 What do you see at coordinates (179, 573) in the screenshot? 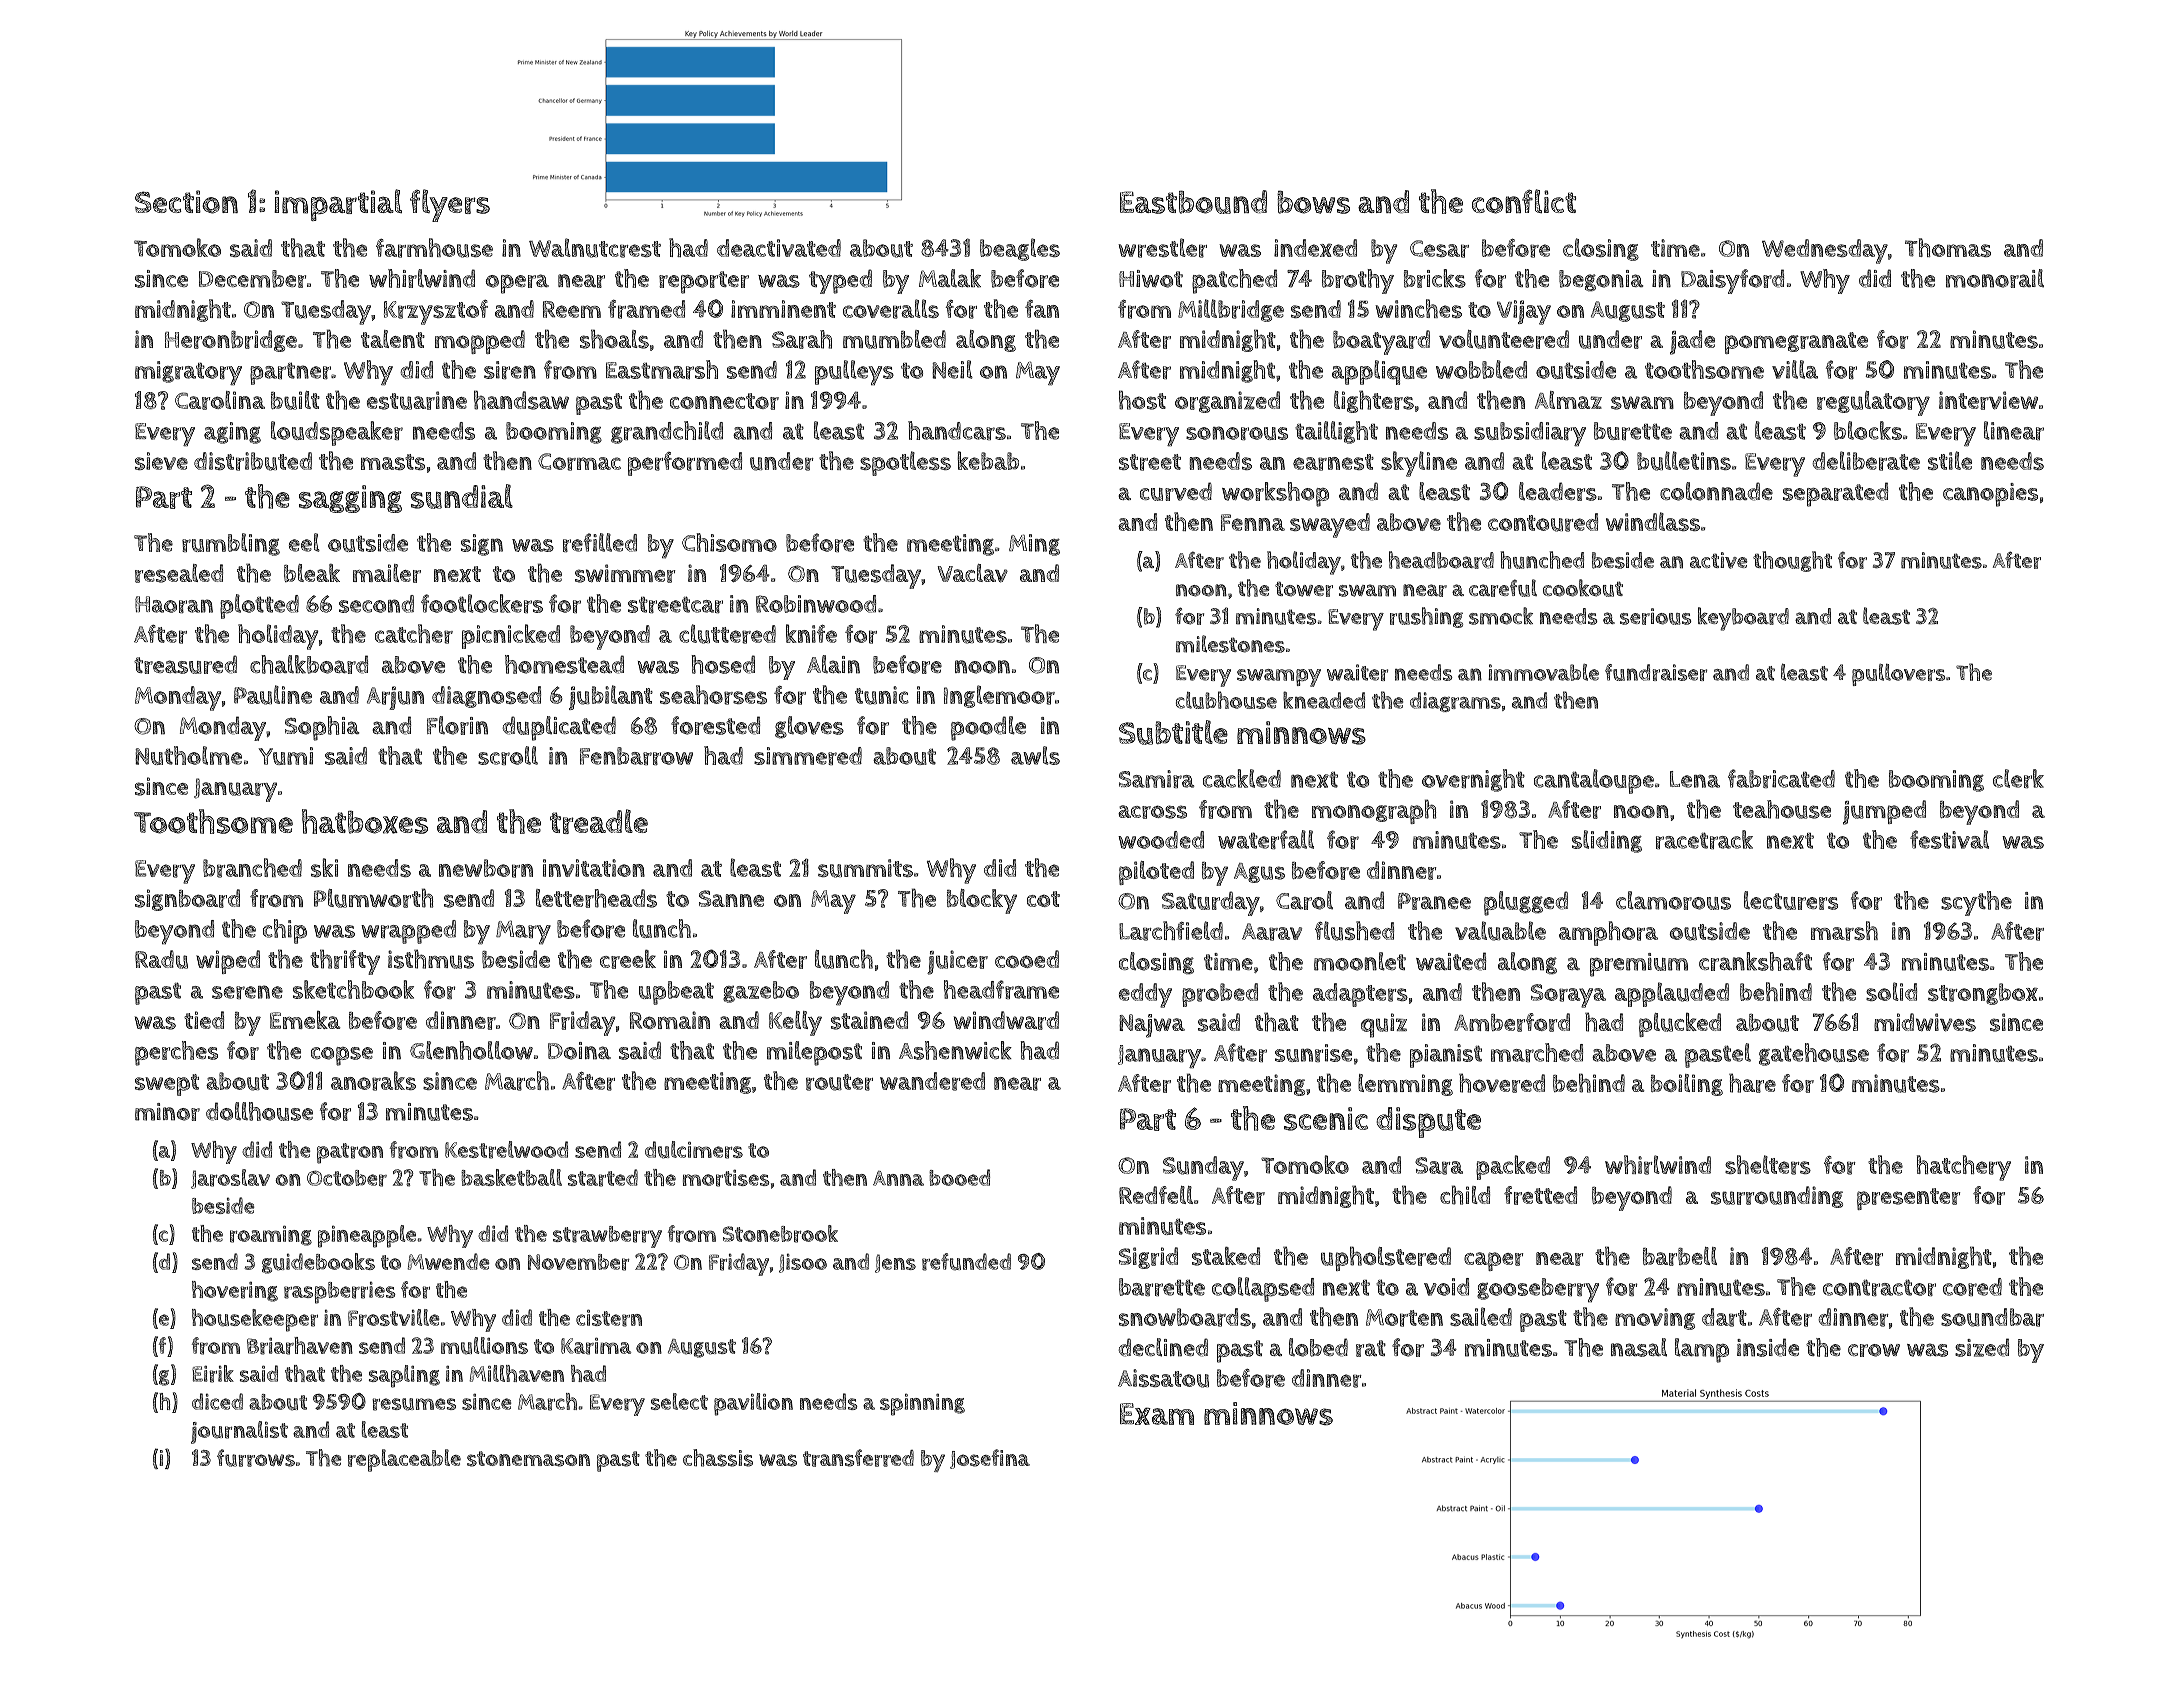
I see `resealed` at bounding box center [179, 573].
